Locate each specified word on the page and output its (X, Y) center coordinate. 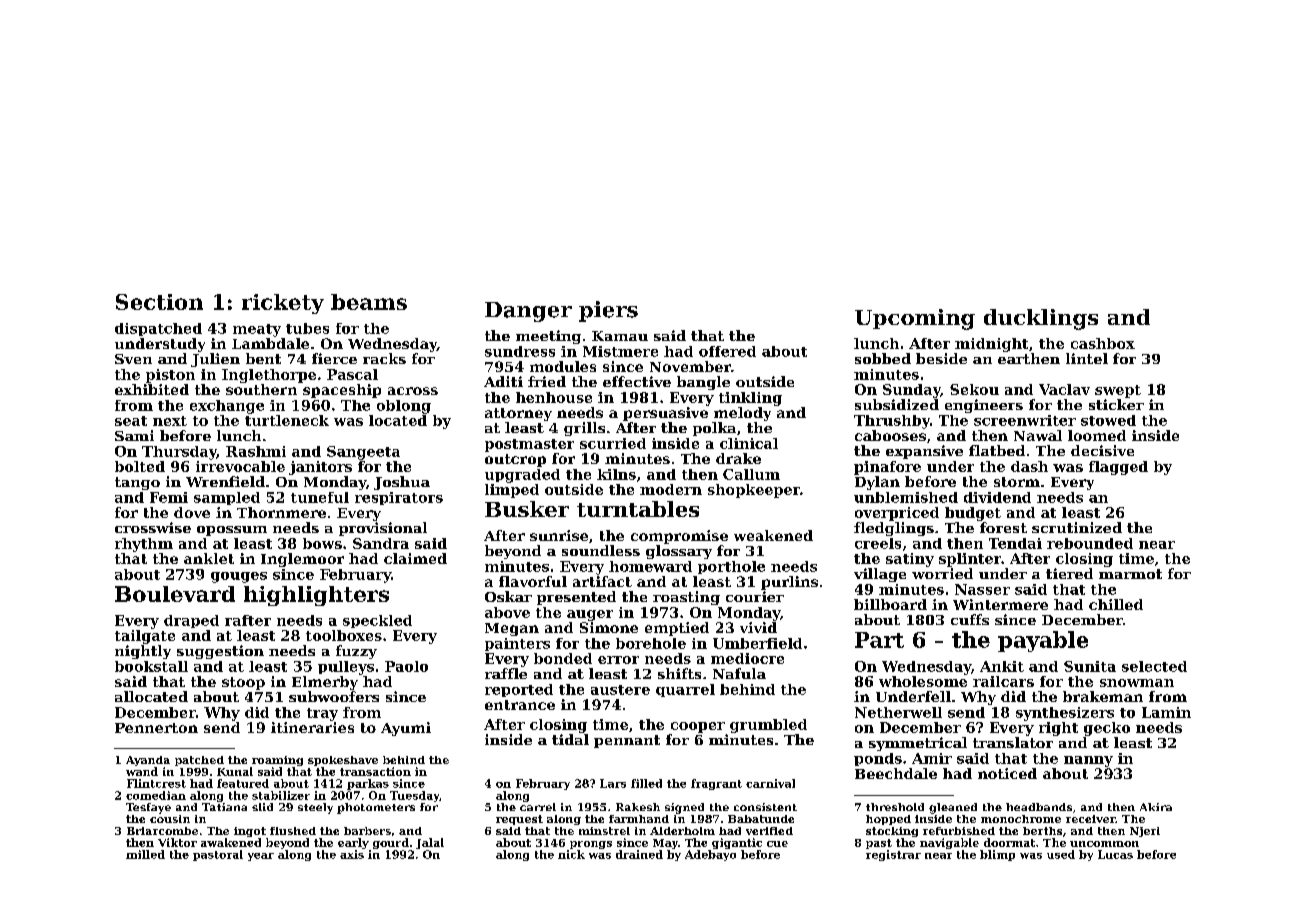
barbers (367, 831)
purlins (789, 583)
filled (646, 783)
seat (131, 421)
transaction (375, 771)
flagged (1118, 468)
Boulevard (175, 594)
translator (1013, 742)
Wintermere (1000, 604)
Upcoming (915, 319)
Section (159, 302)
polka (714, 429)
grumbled (768, 726)
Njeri (1145, 832)
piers (608, 311)
